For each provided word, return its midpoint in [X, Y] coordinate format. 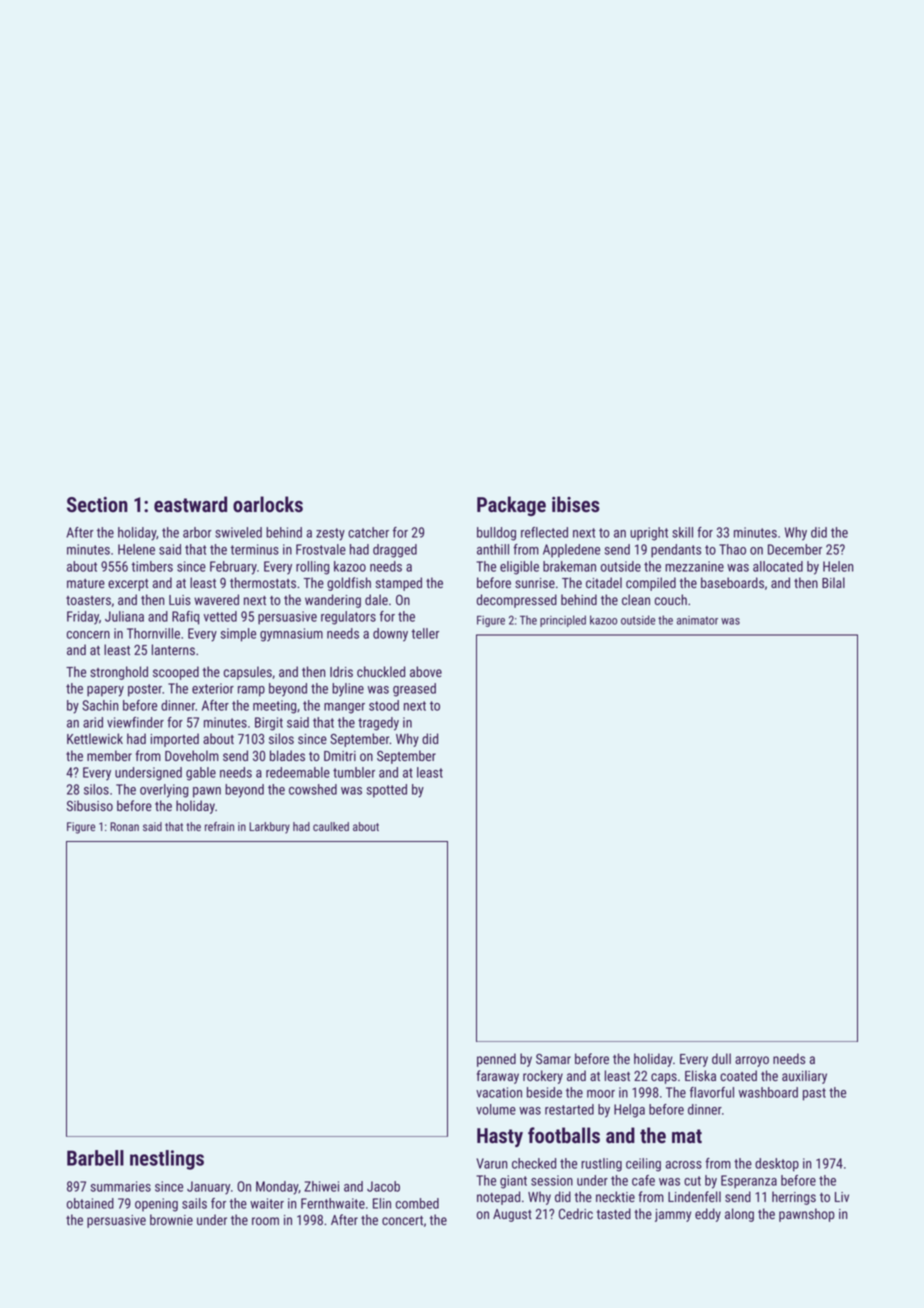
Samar [553, 1058]
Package [511, 506]
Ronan [124, 826]
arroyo [752, 1061]
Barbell [95, 1158]
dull [721, 1058]
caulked [331, 826]
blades [287, 755]
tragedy [378, 724]
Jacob [383, 1186]
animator [697, 620]
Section [97, 505]
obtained [90, 1203]
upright [649, 534]
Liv [842, 1197]
